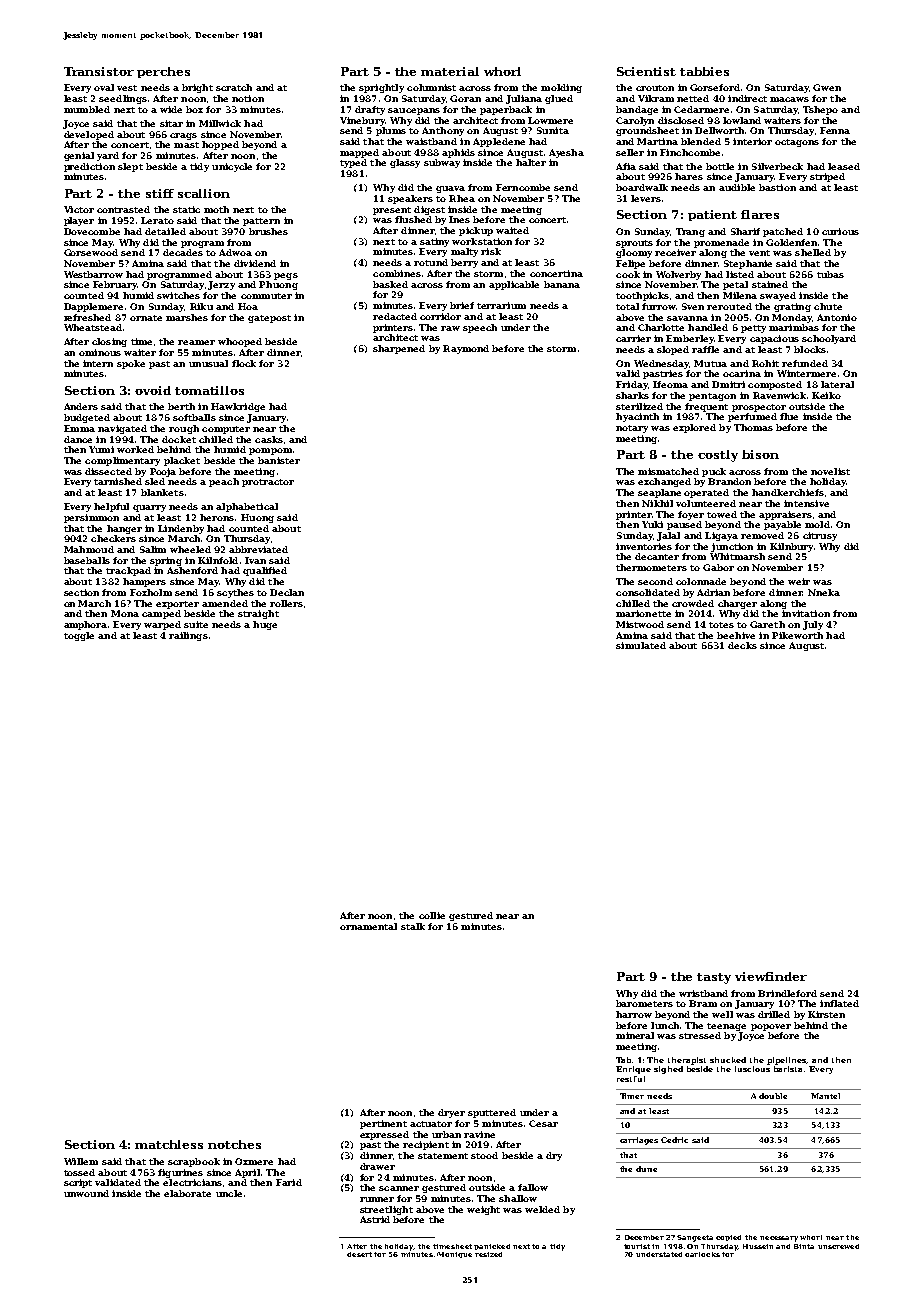  What do you see at coordinates (368, 926) in the image?
I see `ornamental` at bounding box center [368, 926].
